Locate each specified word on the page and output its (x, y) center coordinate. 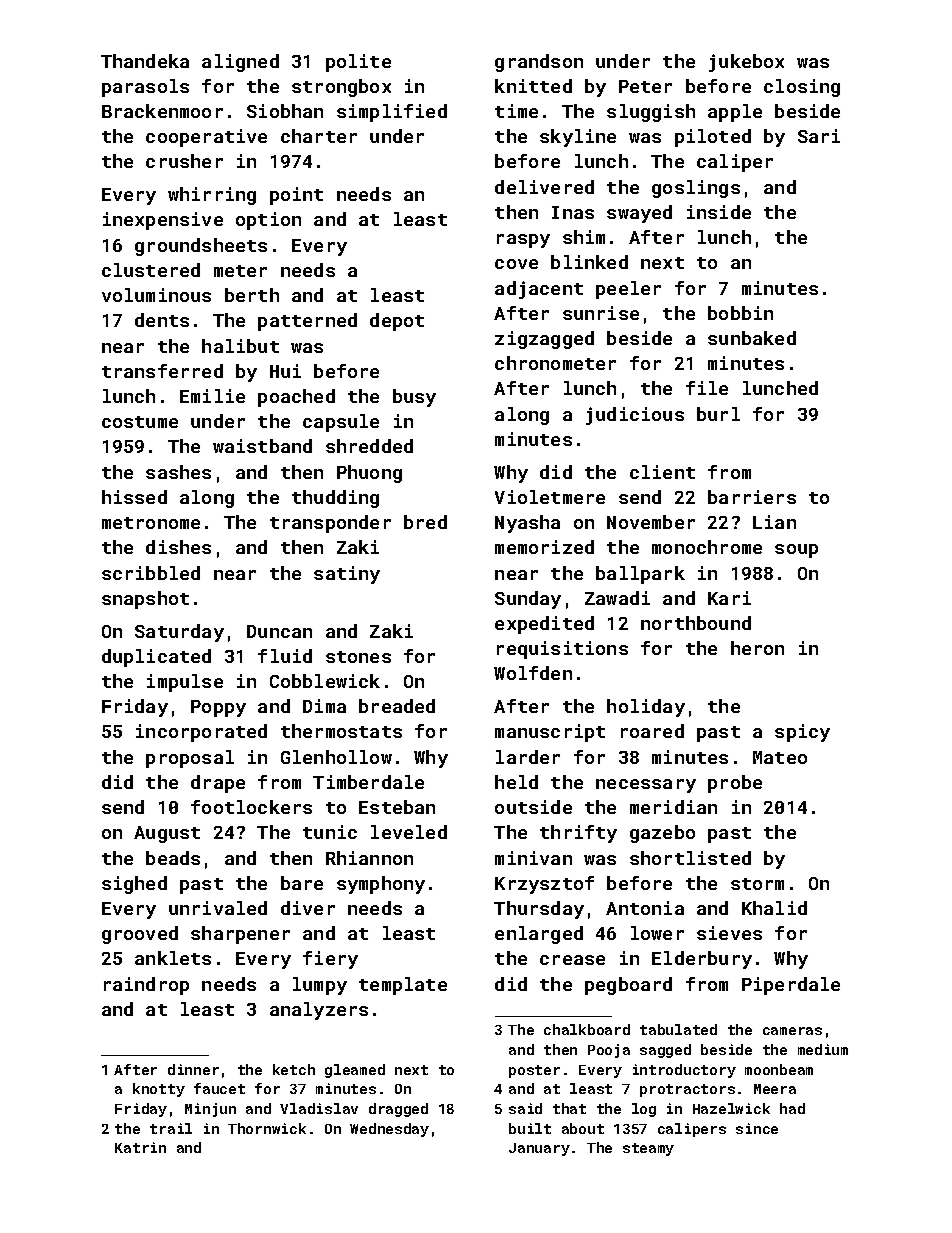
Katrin (140, 1147)
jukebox (746, 63)
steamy (648, 1149)
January (539, 1149)
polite (358, 63)
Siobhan (285, 111)
